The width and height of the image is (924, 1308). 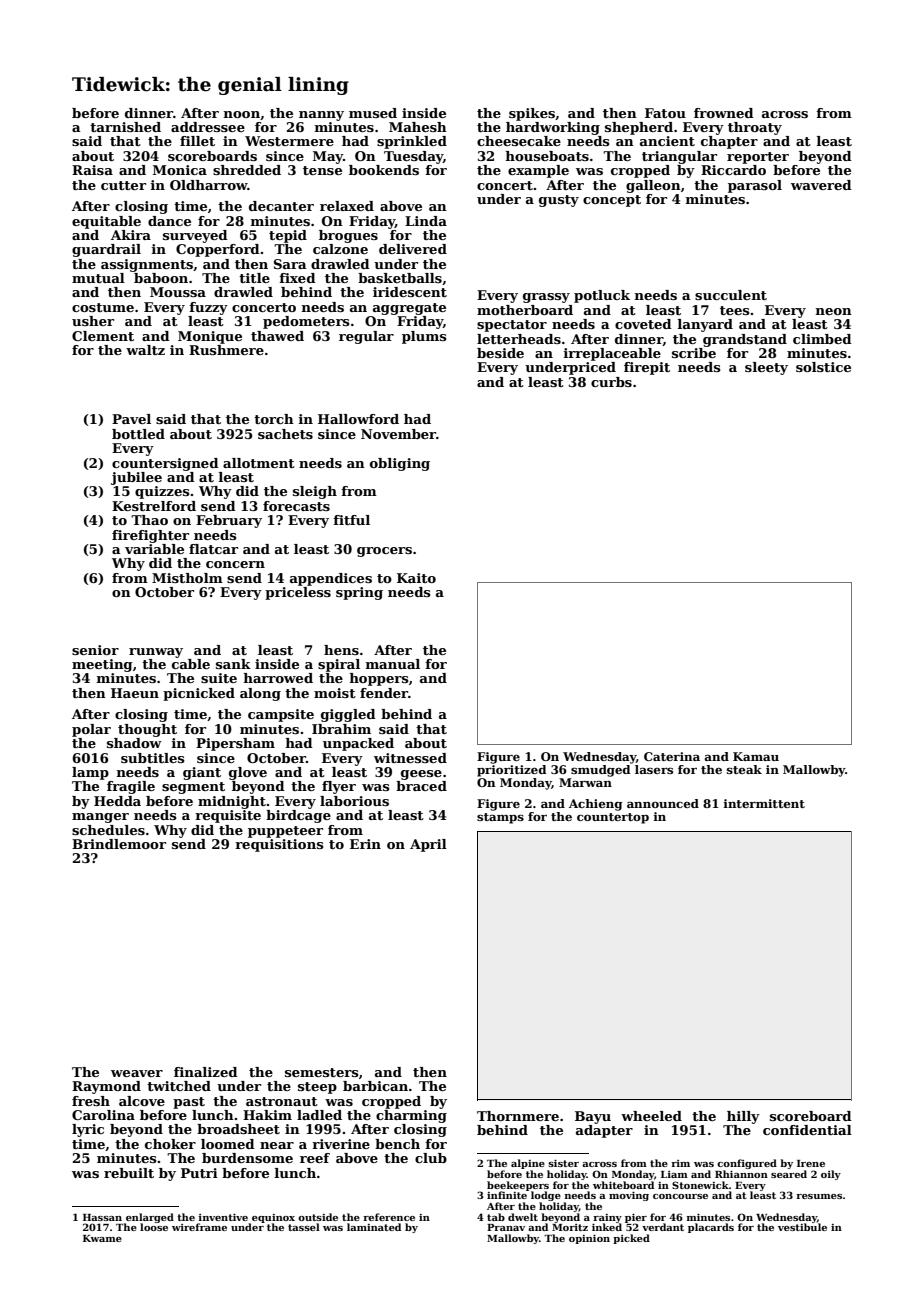 I want to click on hilly, so click(x=743, y=1117).
